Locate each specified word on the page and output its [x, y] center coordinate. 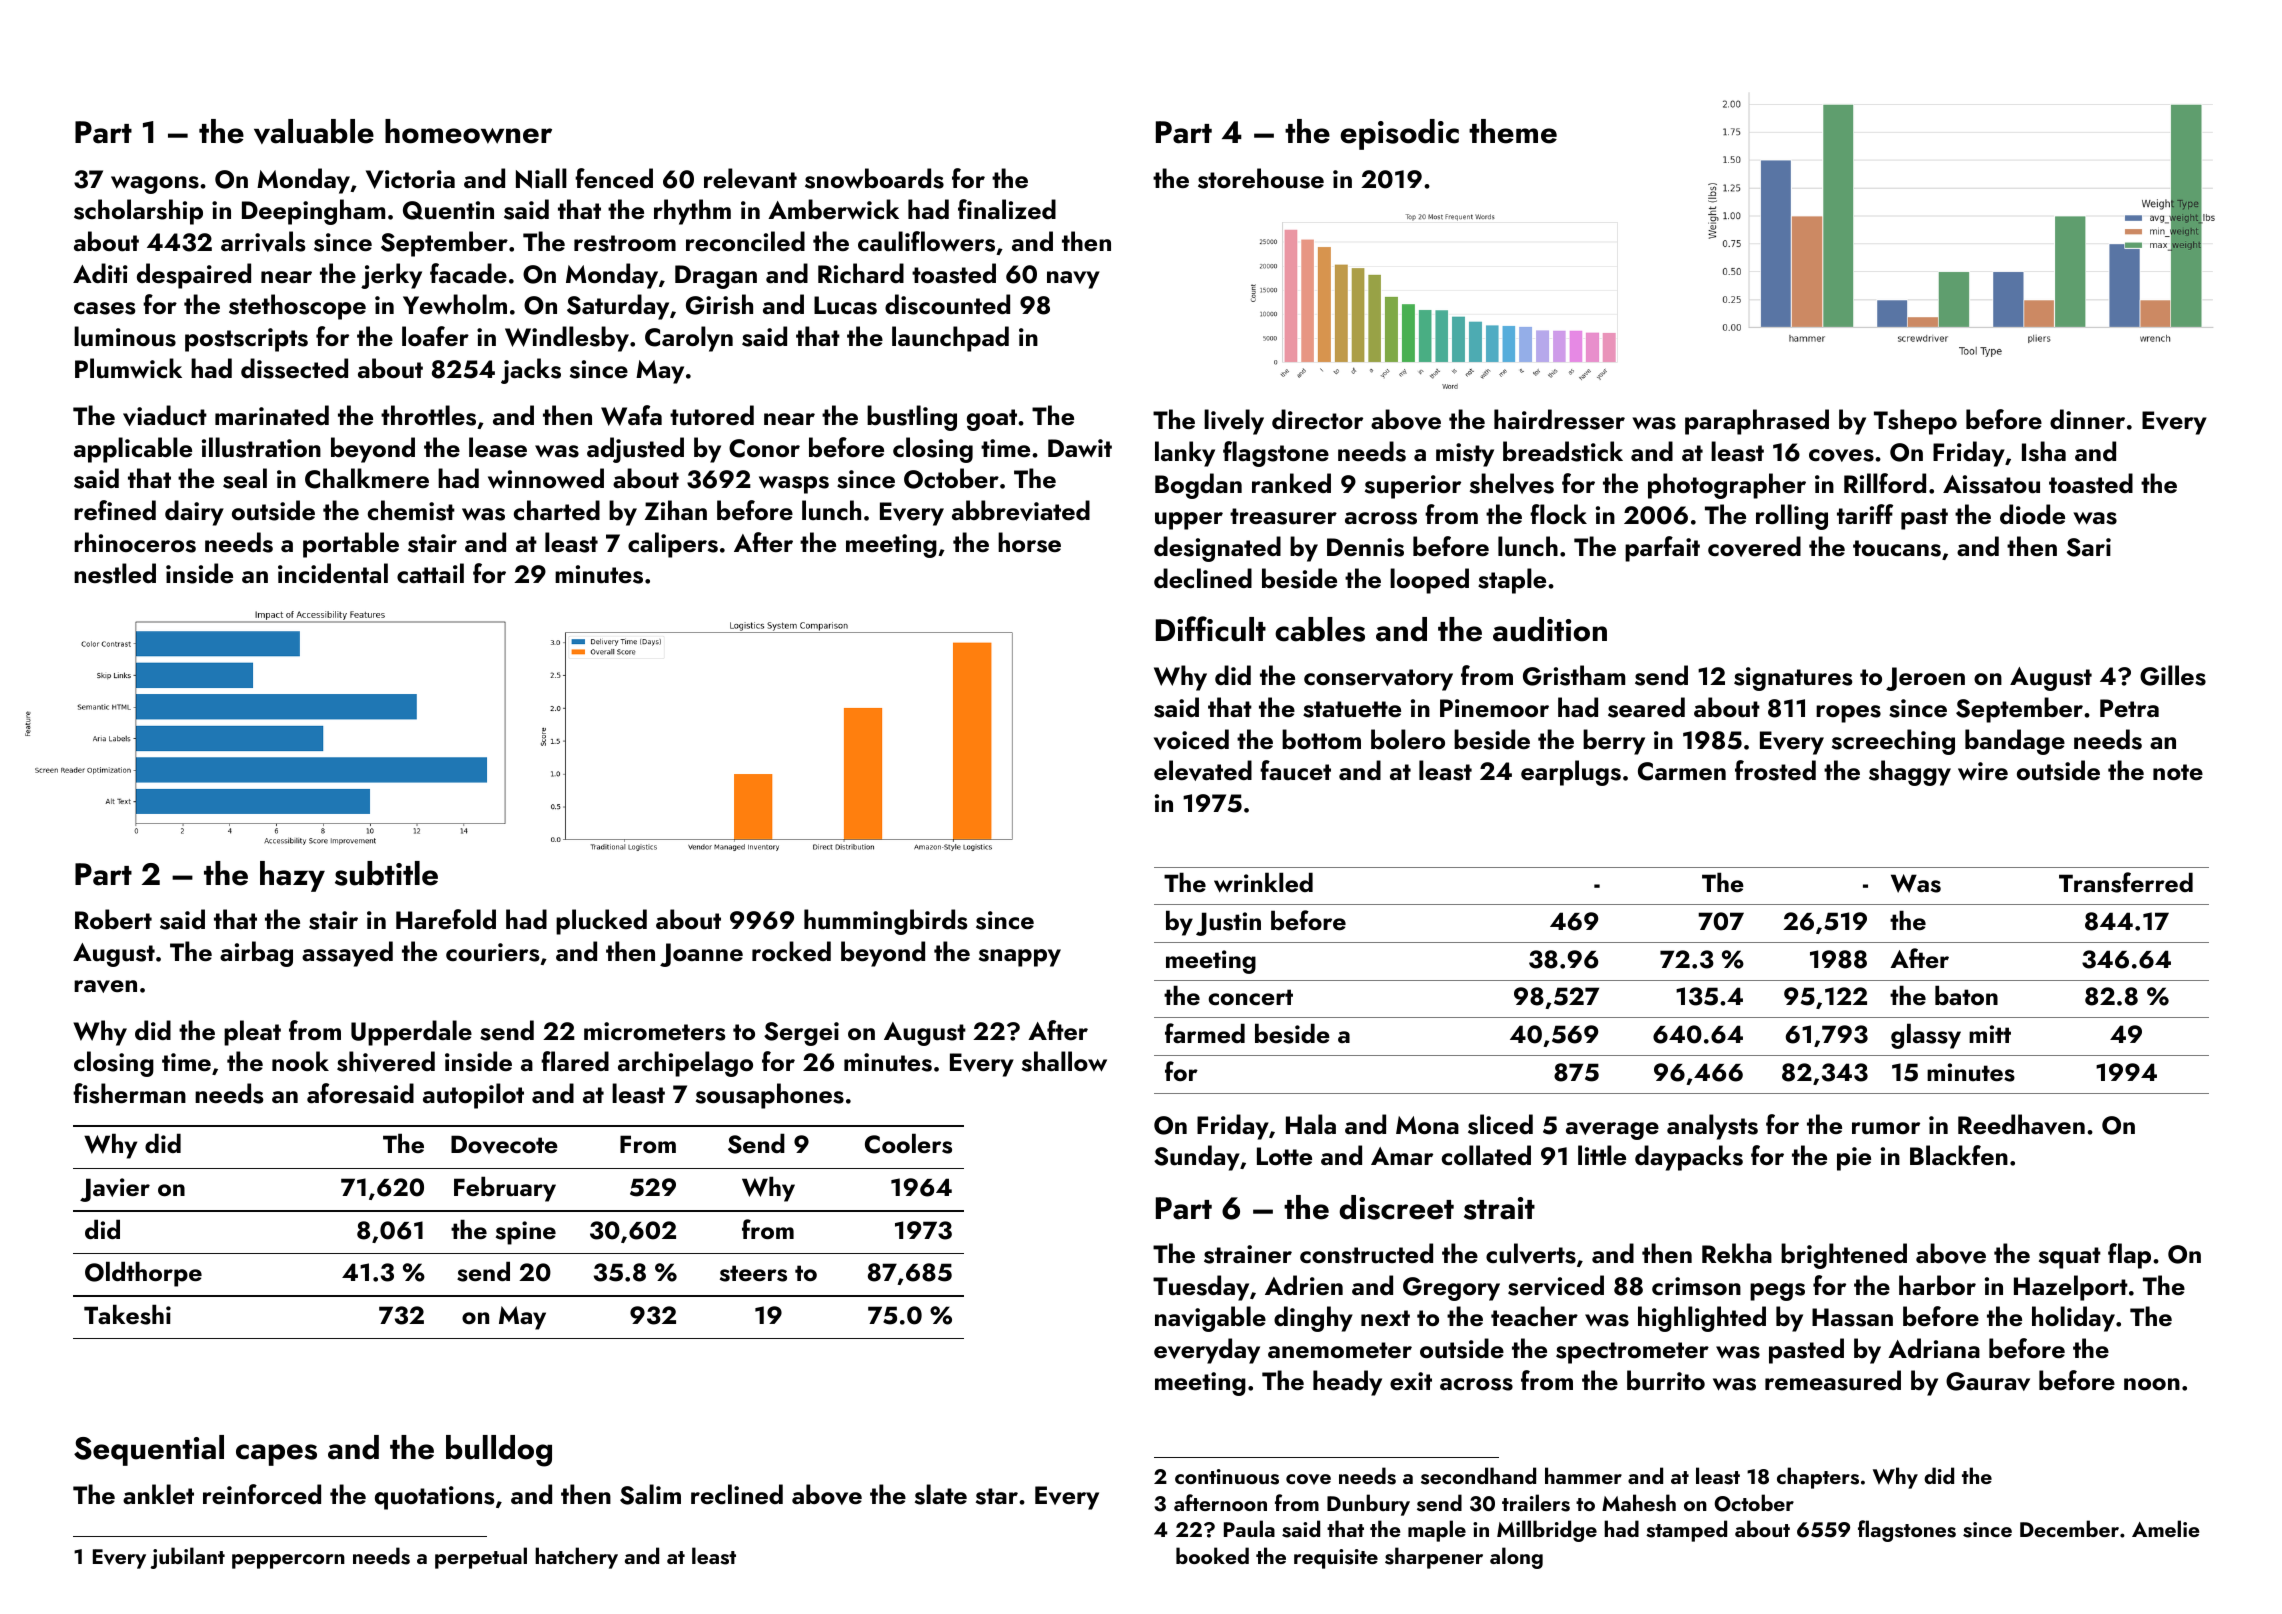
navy [1073, 280]
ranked [1291, 483]
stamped [1686, 1531]
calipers [673, 545]
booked [1212, 1555]
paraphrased [1757, 422]
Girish [719, 304]
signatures [1793, 679]
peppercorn [288, 1561]
